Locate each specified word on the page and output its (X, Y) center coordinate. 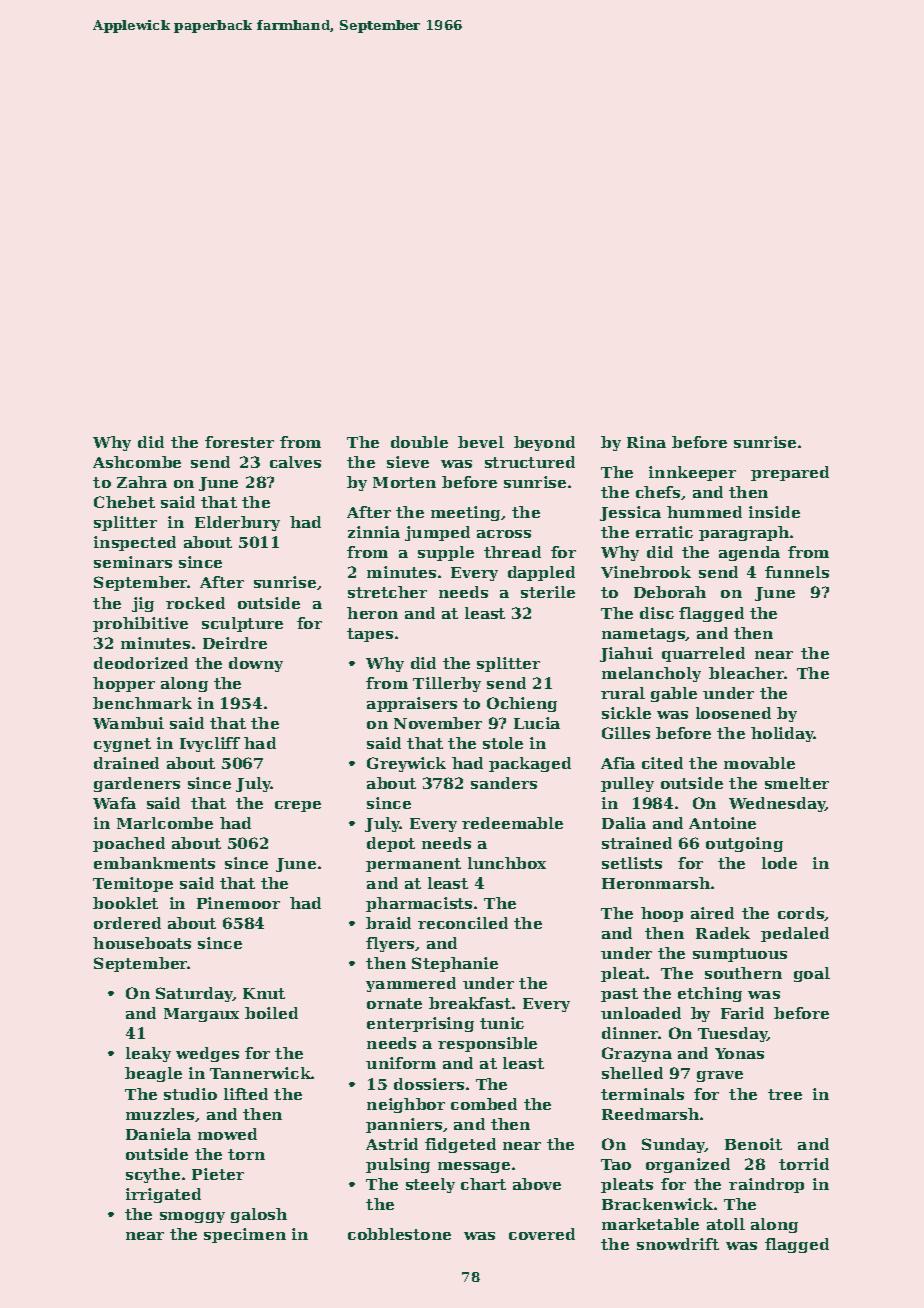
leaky (148, 1054)
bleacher (747, 673)
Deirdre (235, 643)
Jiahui (626, 654)
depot (391, 844)
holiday (783, 734)
